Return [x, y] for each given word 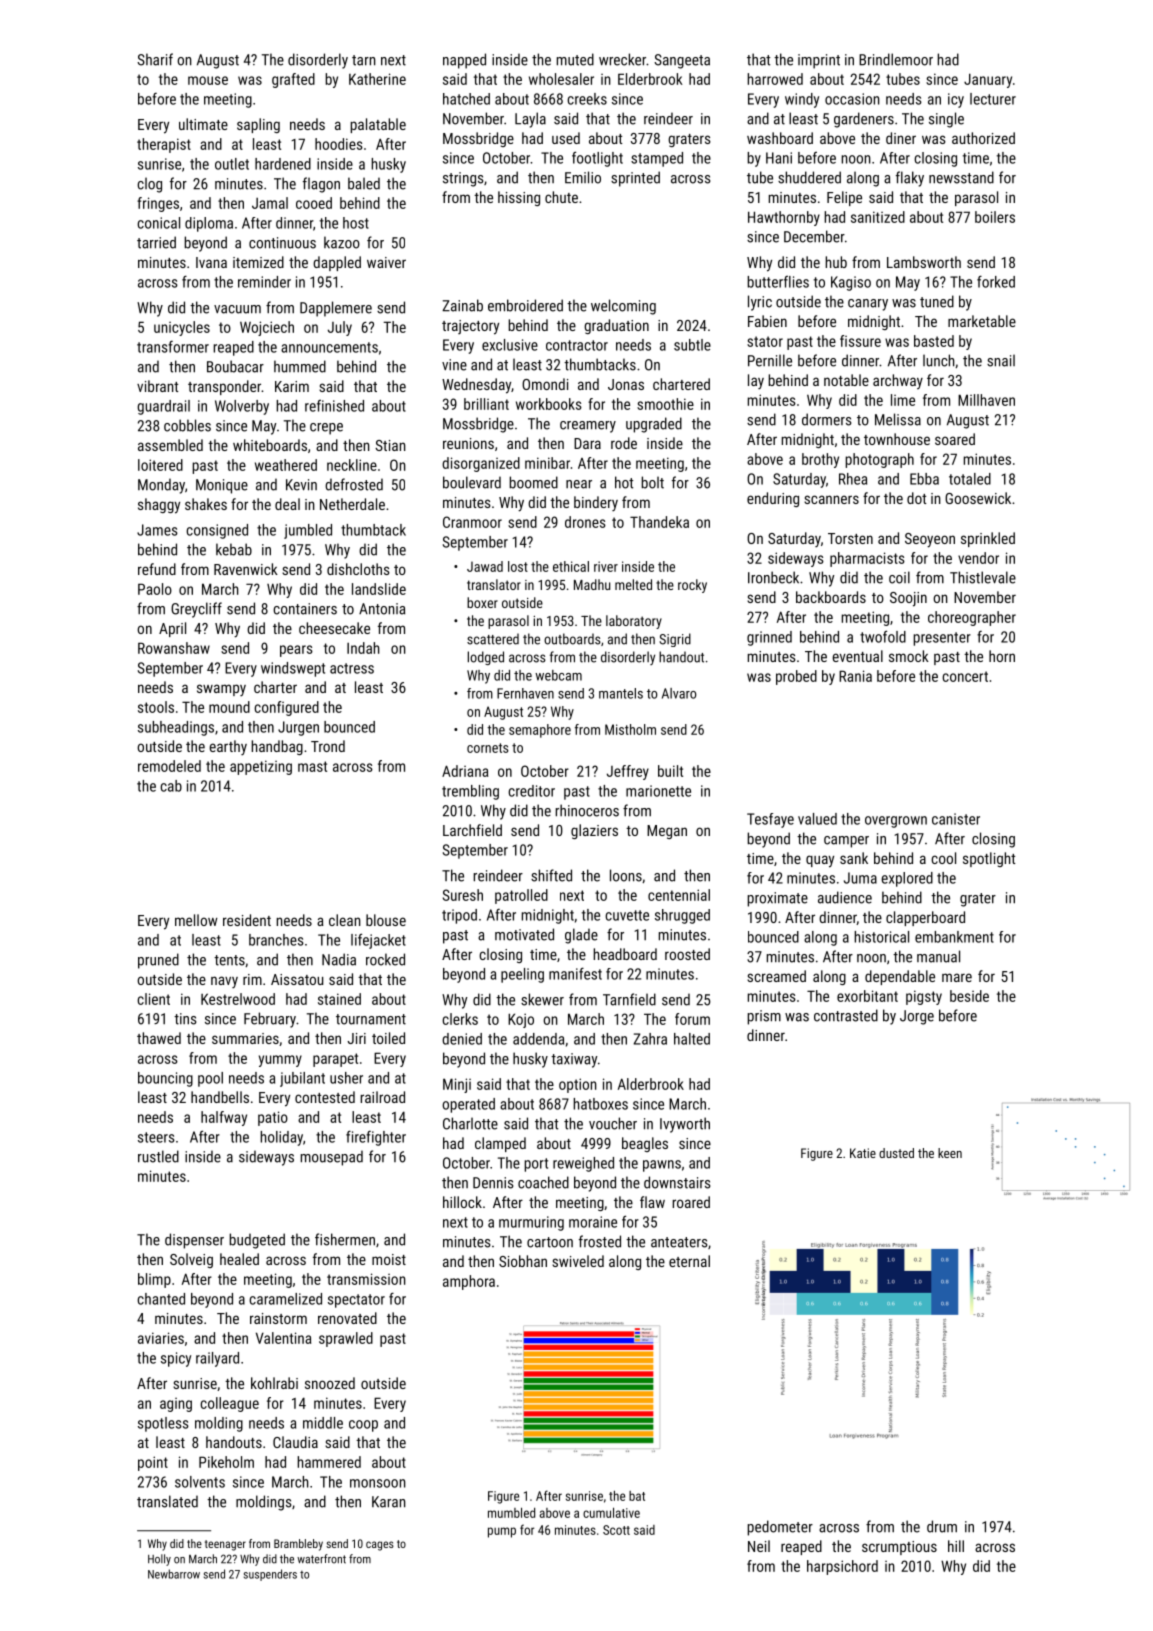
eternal [689, 1261]
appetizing [261, 767]
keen [950, 1153]
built [670, 771]
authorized [983, 138]
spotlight [989, 859]
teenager [225, 1545]
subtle [692, 345]
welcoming [623, 307]
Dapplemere [336, 309]
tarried [156, 242]
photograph [879, 460]
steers [156, 1137]
